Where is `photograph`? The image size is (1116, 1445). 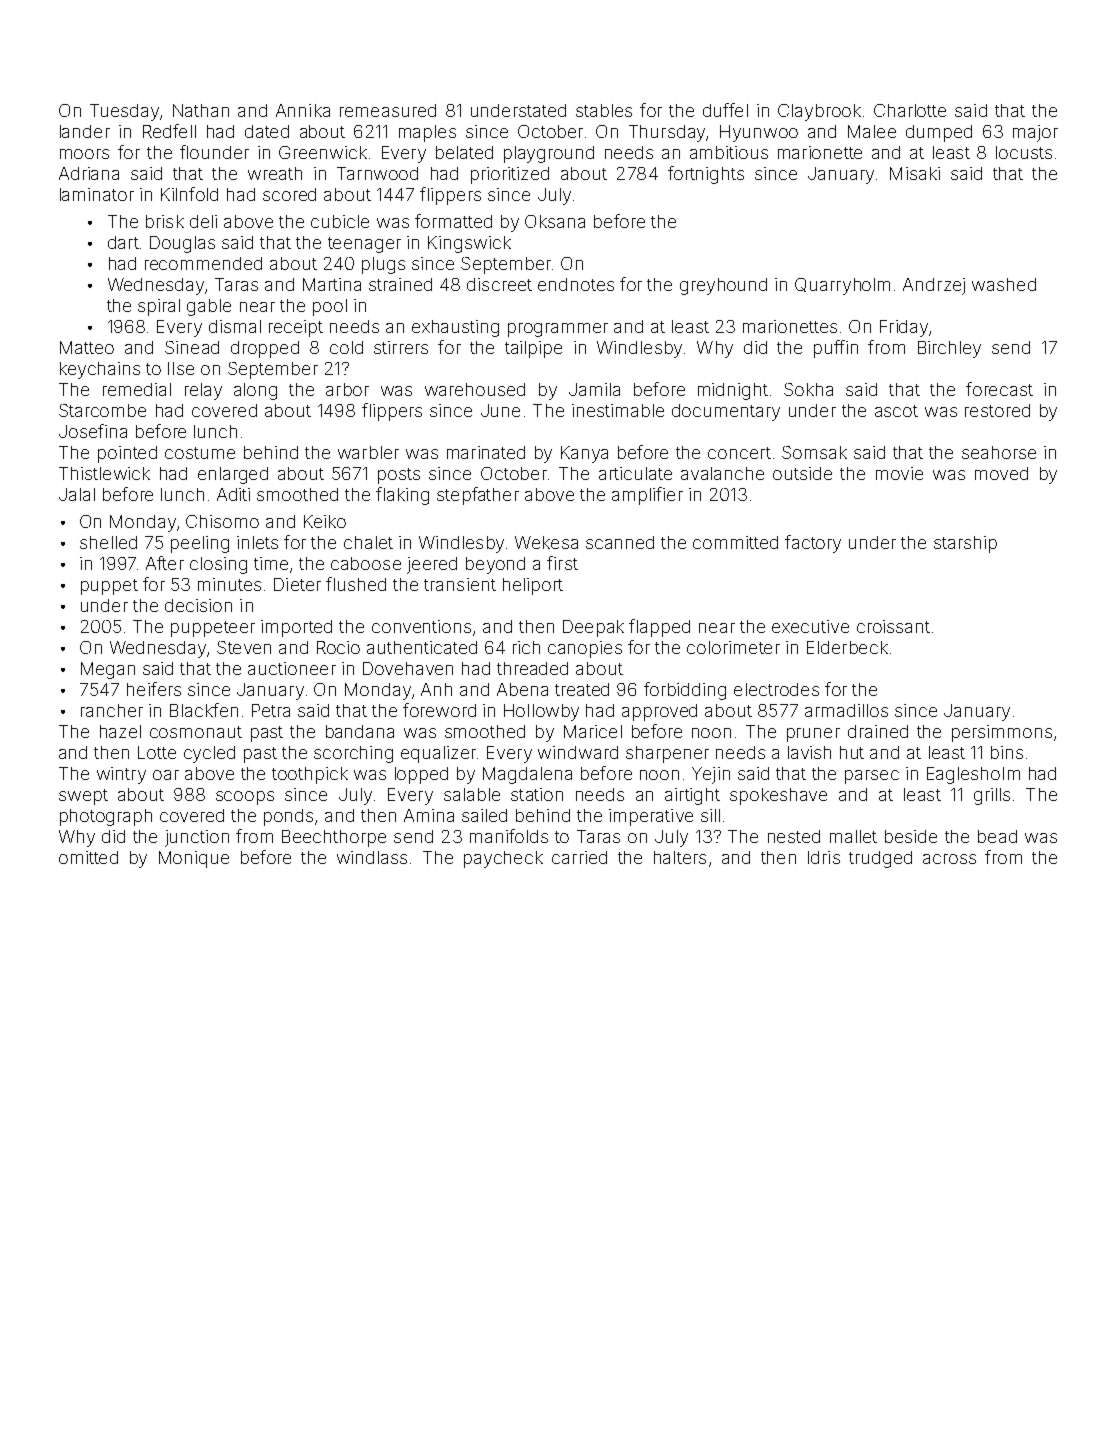 photograph is located at coordinates (106, 817).
